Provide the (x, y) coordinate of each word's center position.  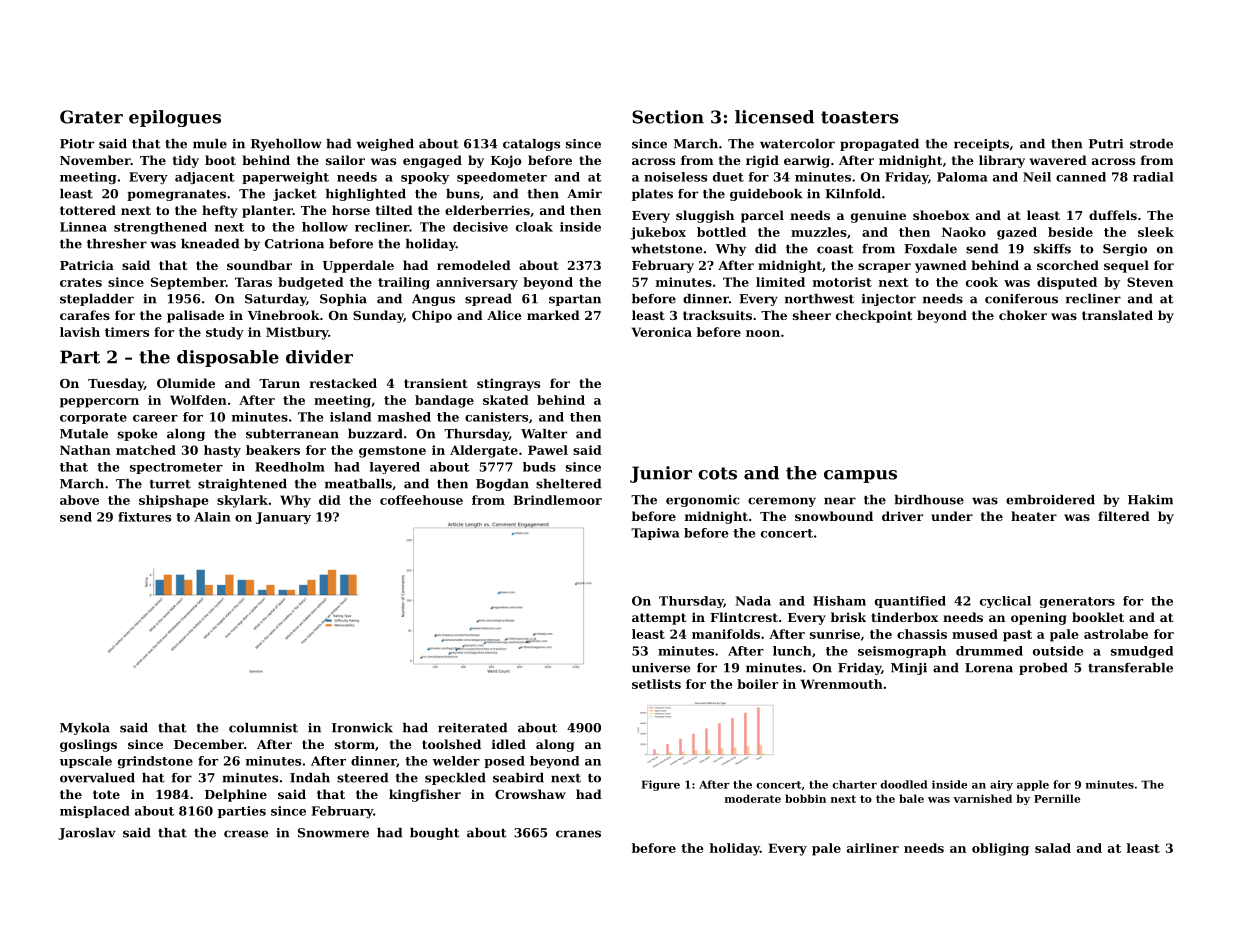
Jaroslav (87, 834)
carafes (85, 315)
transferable (1130, 668)
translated (1117, 315)
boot (220, 160)
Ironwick (362, 728)
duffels (1113, 215)
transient (436, 383)
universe (661, 668)
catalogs (531, 145)
